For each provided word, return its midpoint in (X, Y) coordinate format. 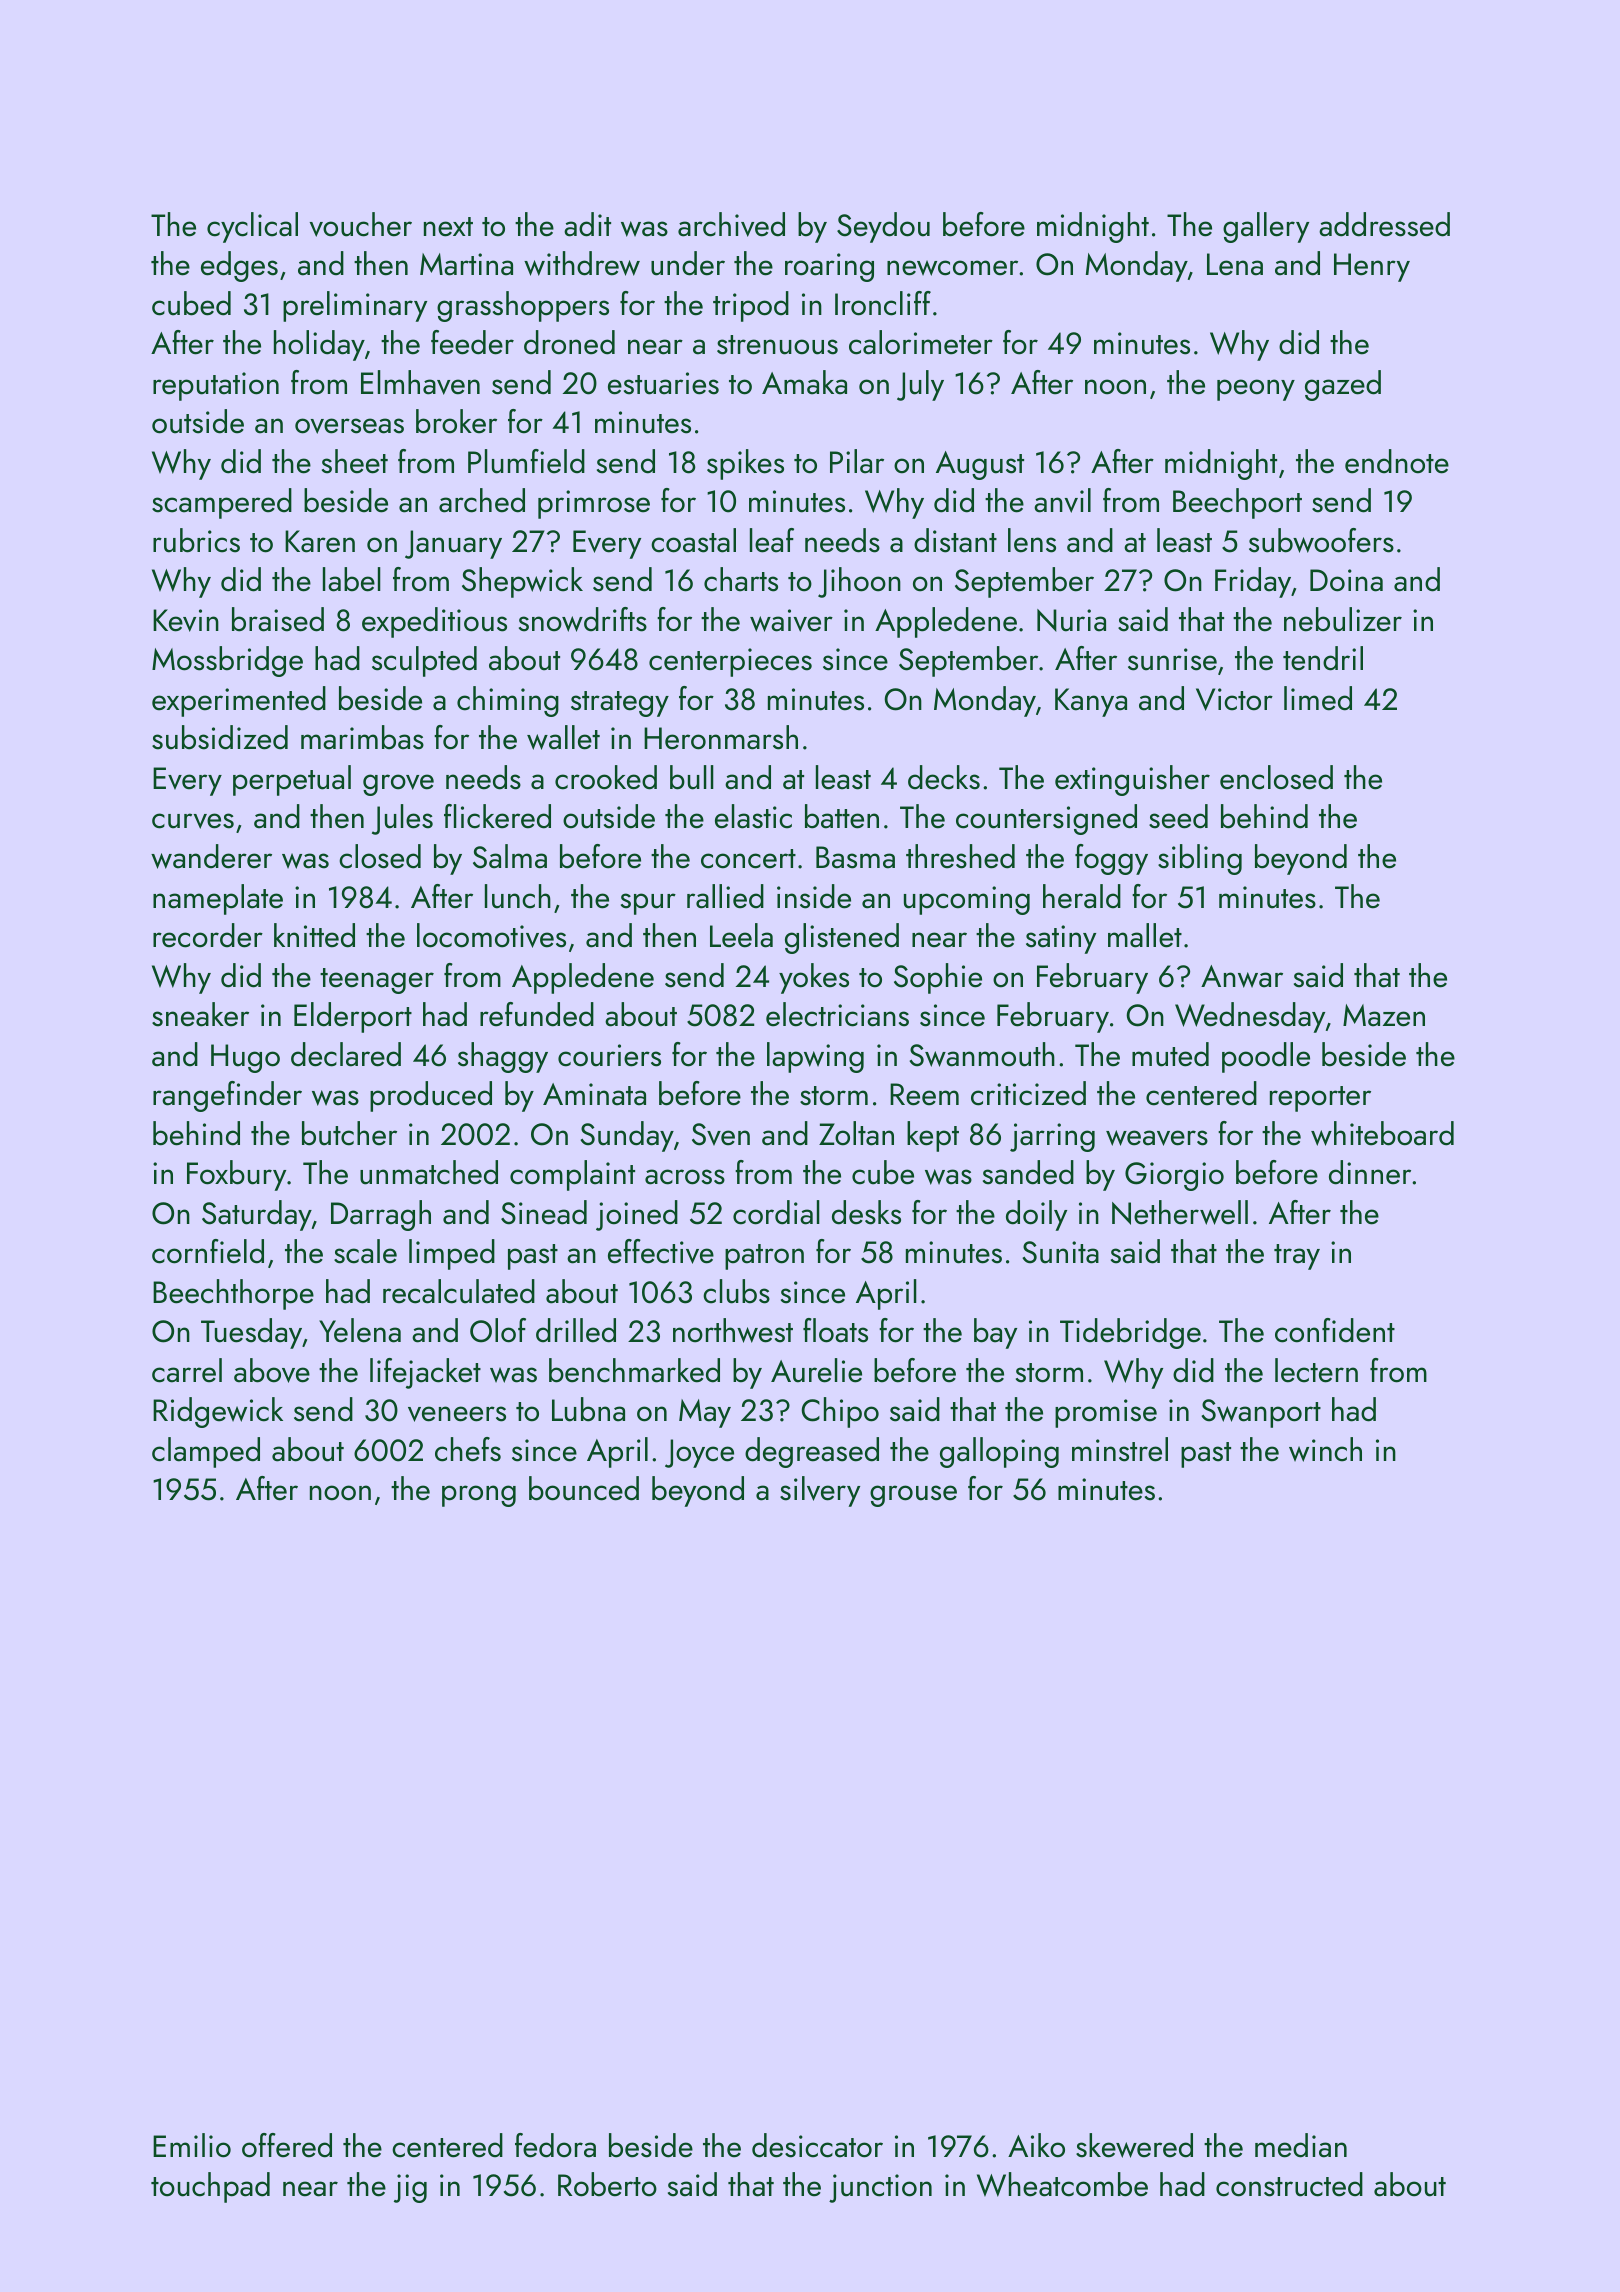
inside (814, 896)
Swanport (1261, 1413)
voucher (361, 224)
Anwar (1242, 976)
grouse (913, 1496)
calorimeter (921, 342)
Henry (1372, 267)
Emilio (192, 2145)
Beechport (1237, 503)
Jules (402, 819)
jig (410, 2188)
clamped (206, 1452)
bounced (584, 1488)
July (920, 385)
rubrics (196, 540)
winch (1325, 1449)
